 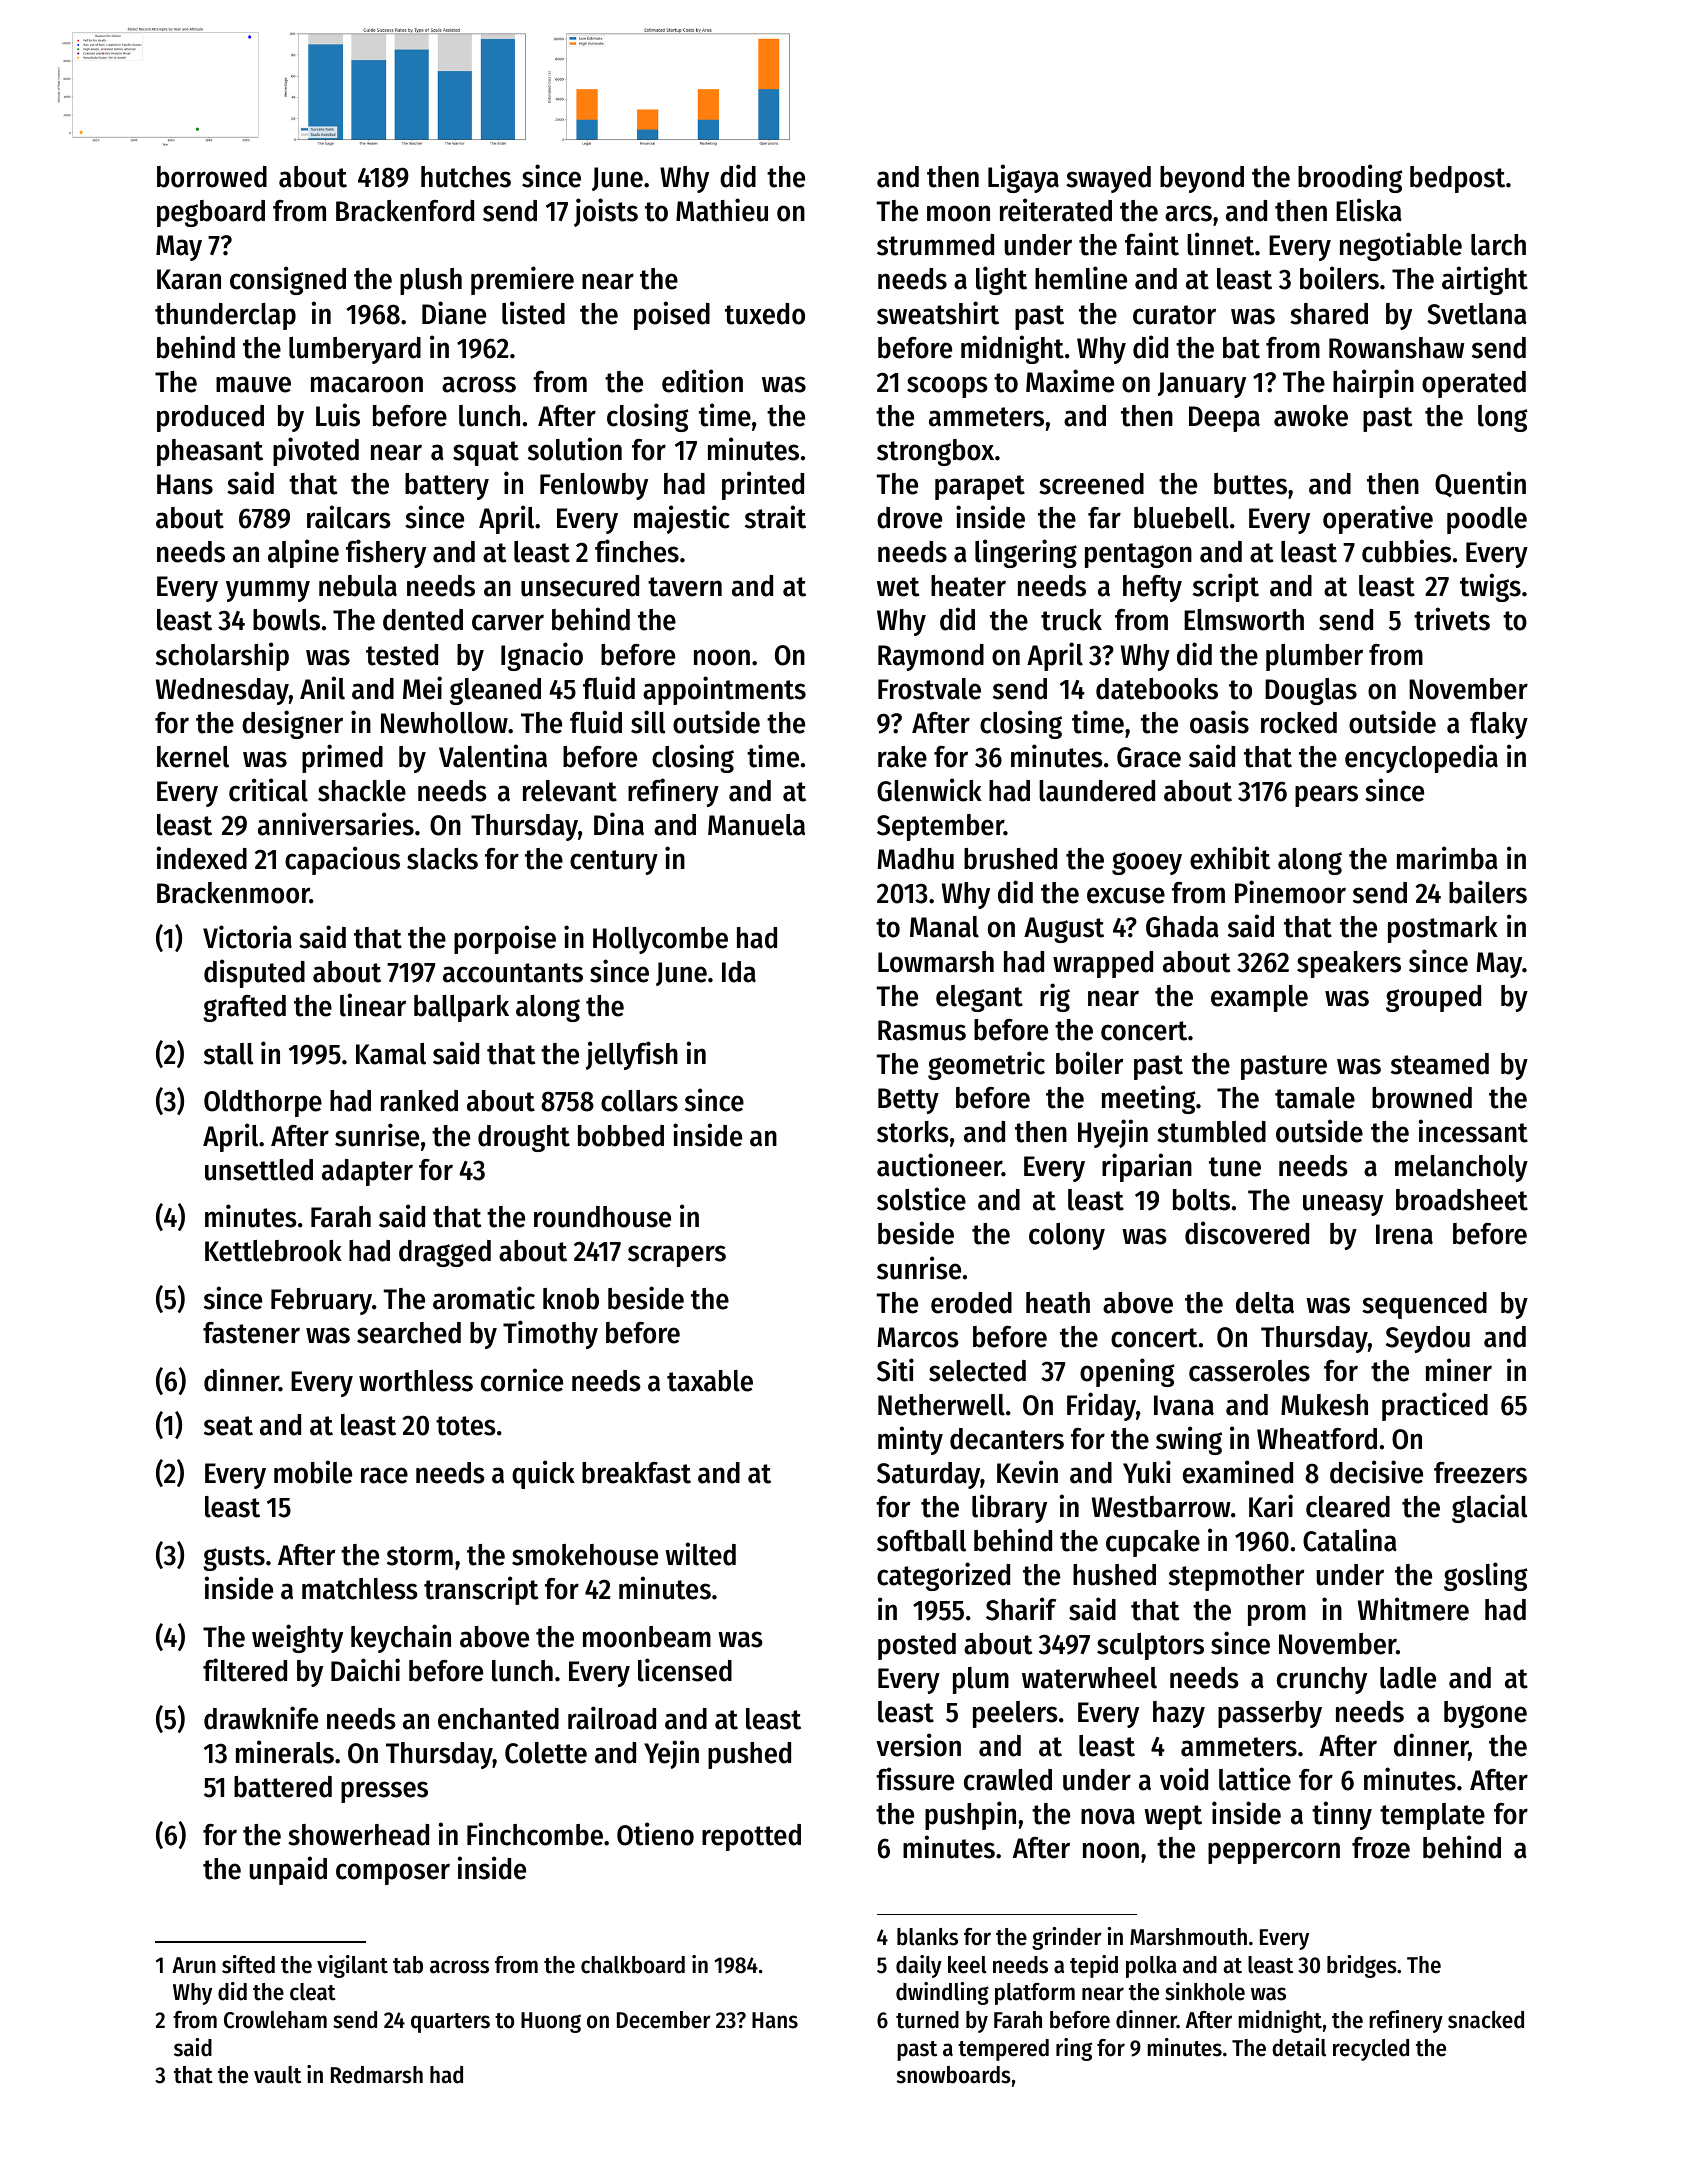 I want to click on browned, so click(x=1422, y=1098).
